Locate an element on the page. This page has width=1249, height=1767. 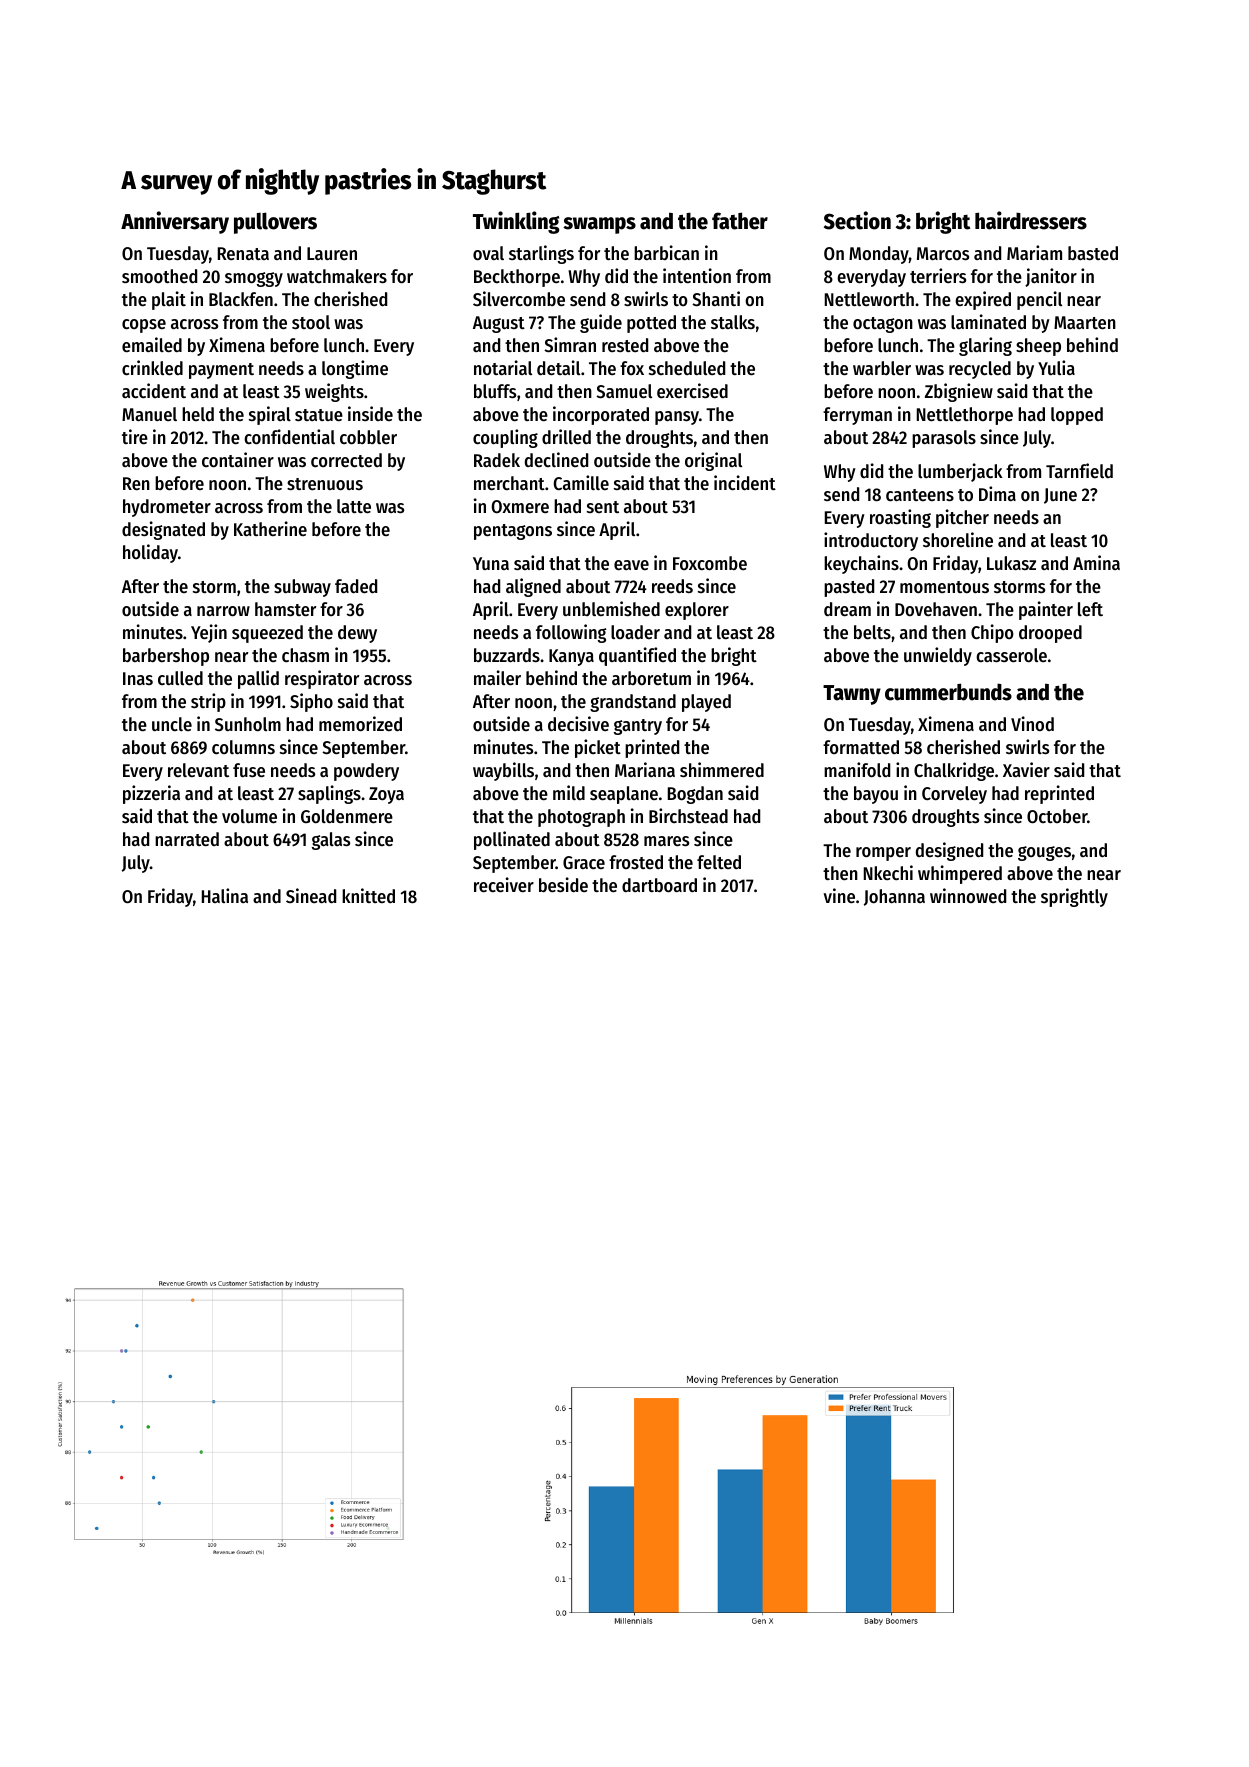
terriers is located at coordinates (938, 275).
